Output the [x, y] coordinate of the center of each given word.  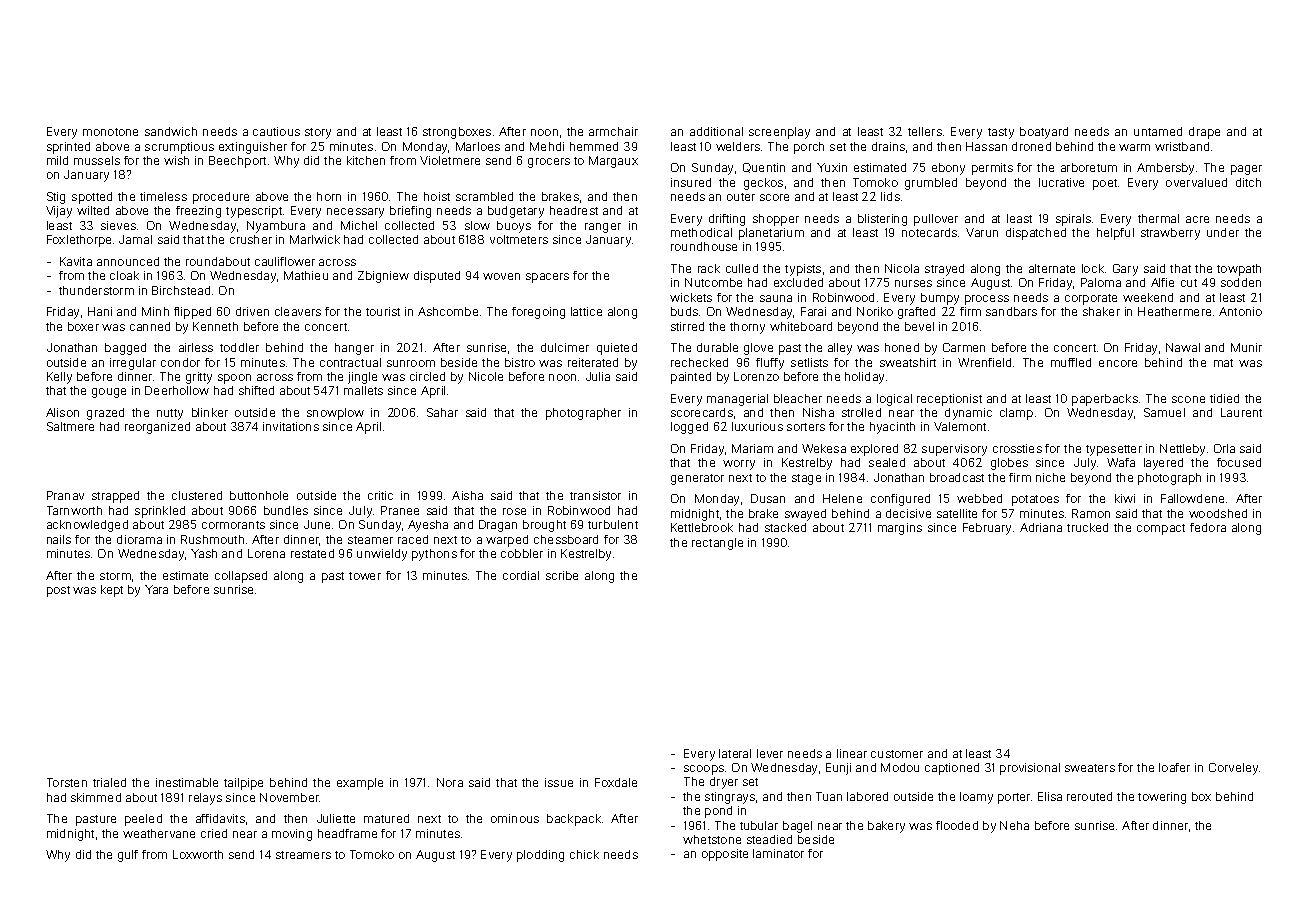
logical [894, 400]
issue [559, 782]
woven [501, 276]
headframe [347, 833]
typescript [254, 212]
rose [514, 511]
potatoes [1035, 500]
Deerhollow [177, 390]
